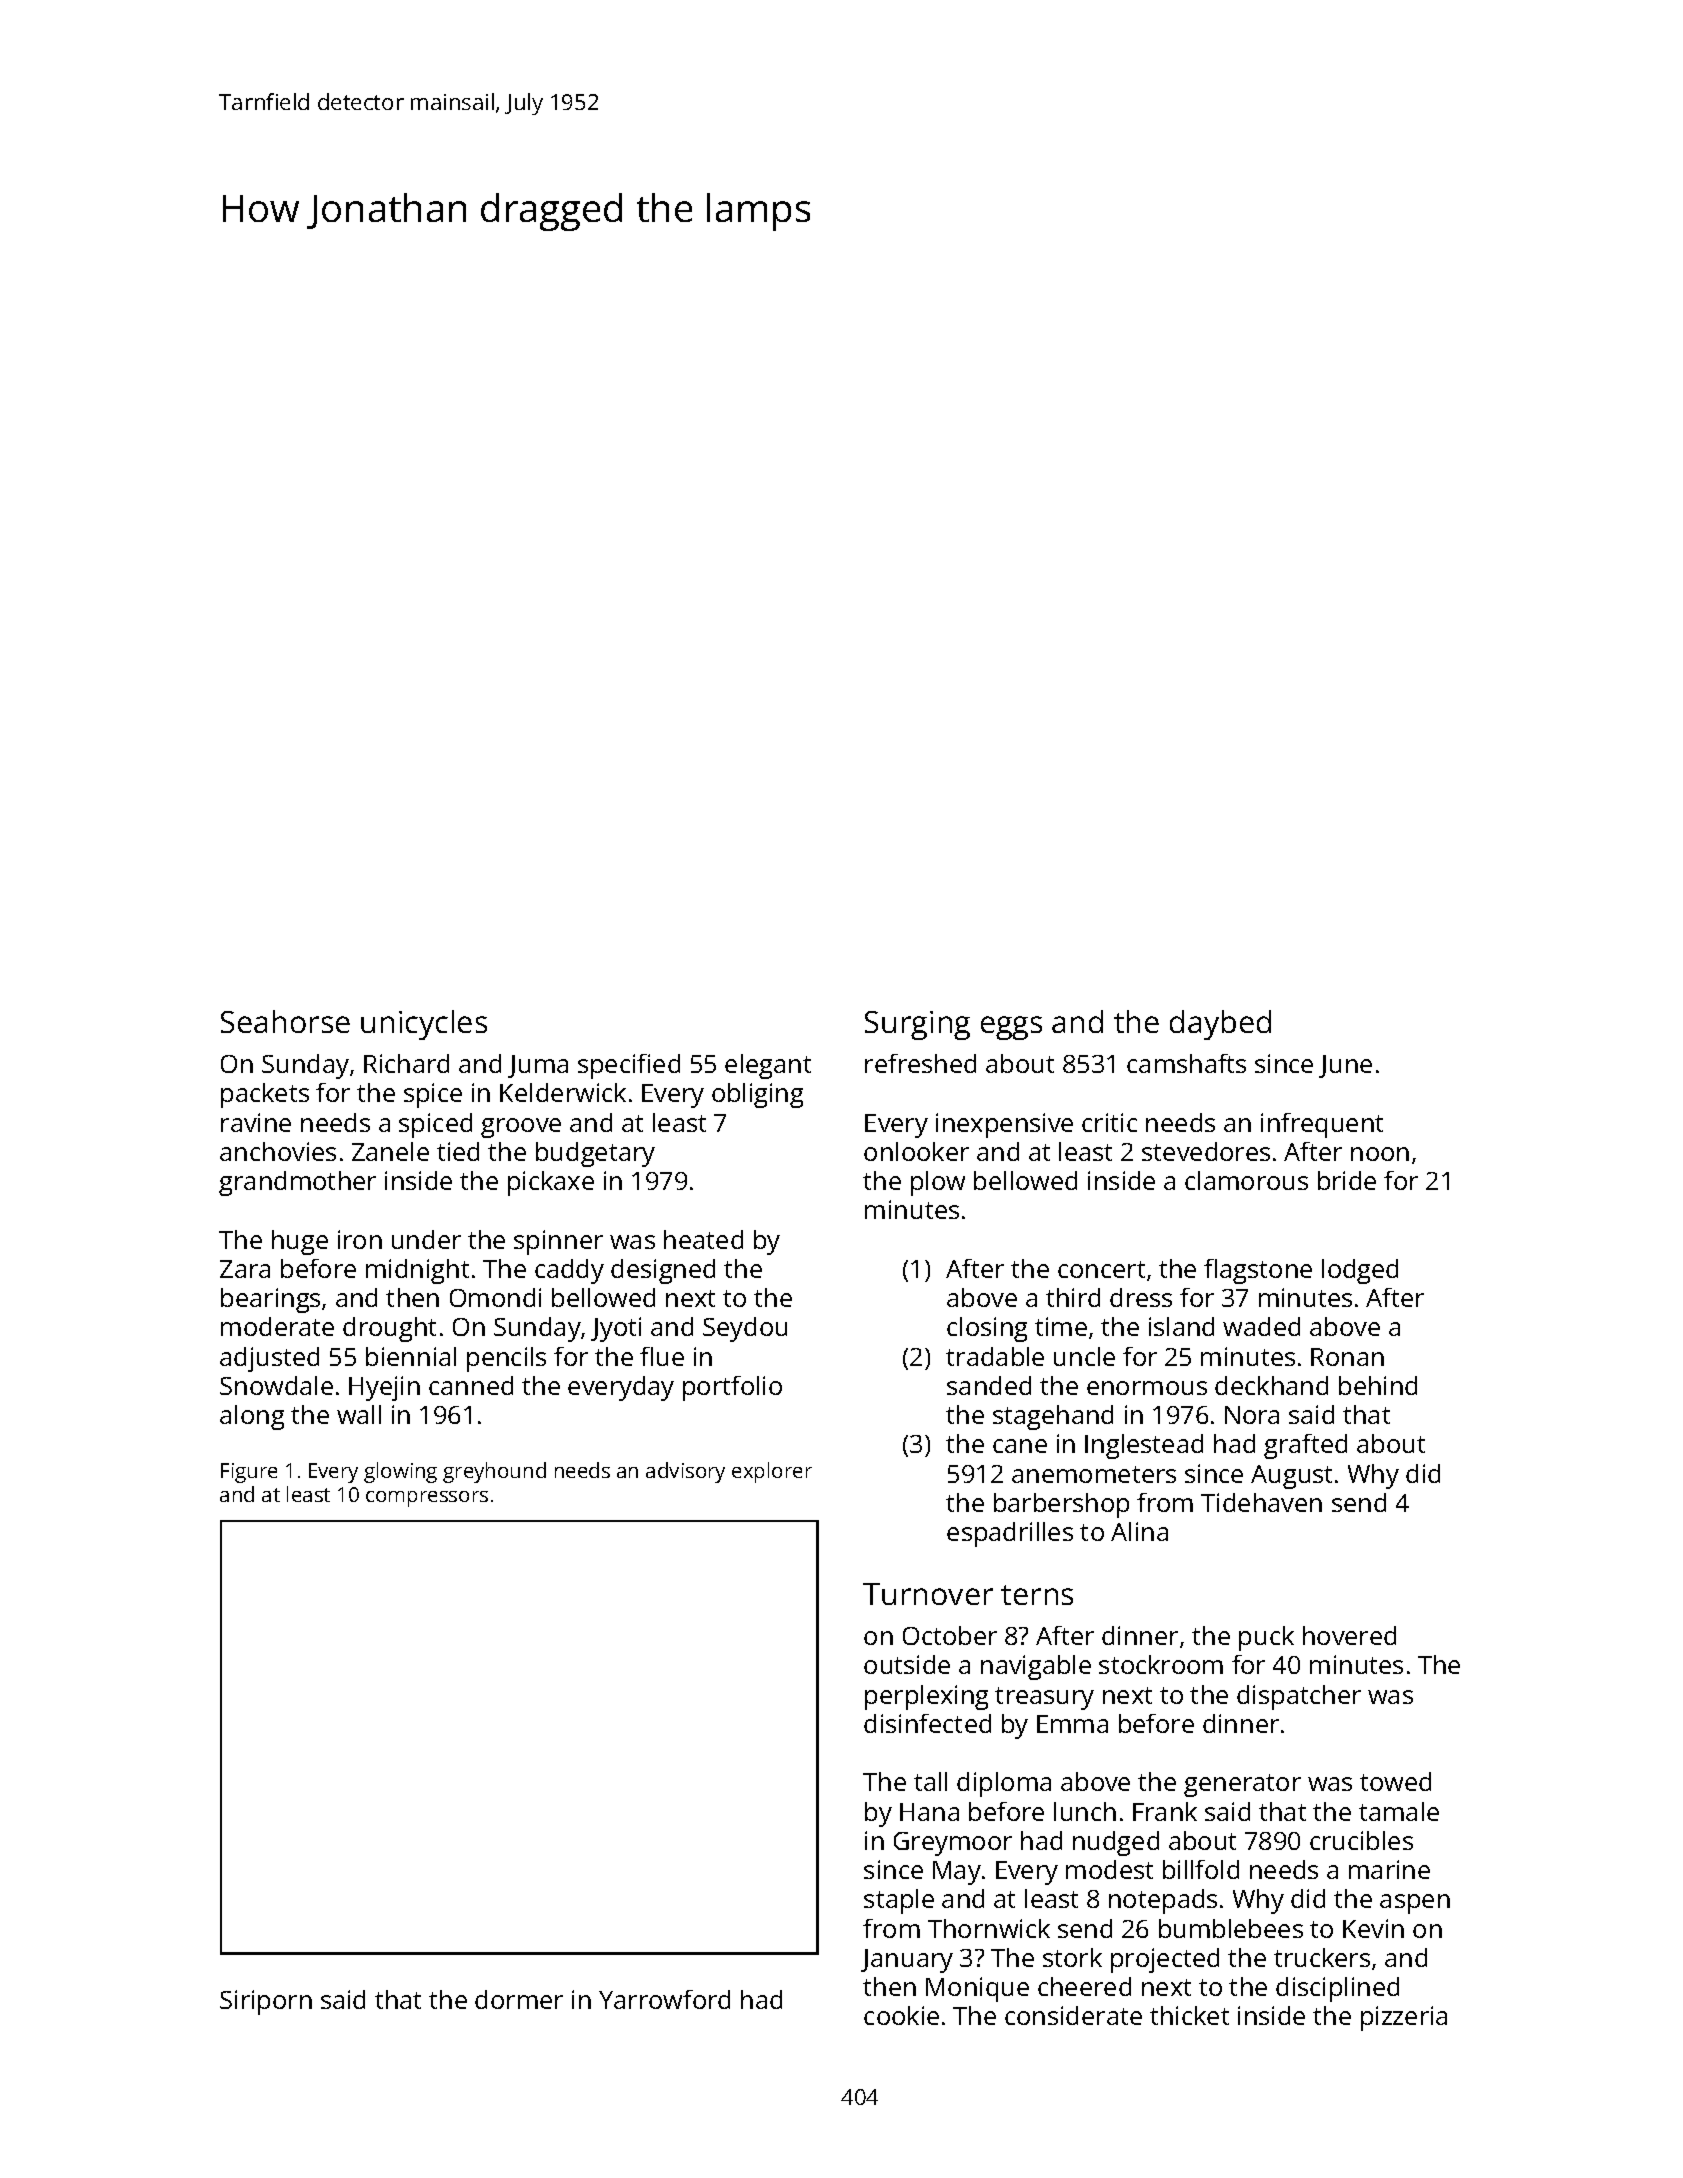 Image resolution: width=1683 pixels, height=2178 pixels. Describe the element at coordinates (1189, 2015) in the screenshot. I see `thicket` at that location.
